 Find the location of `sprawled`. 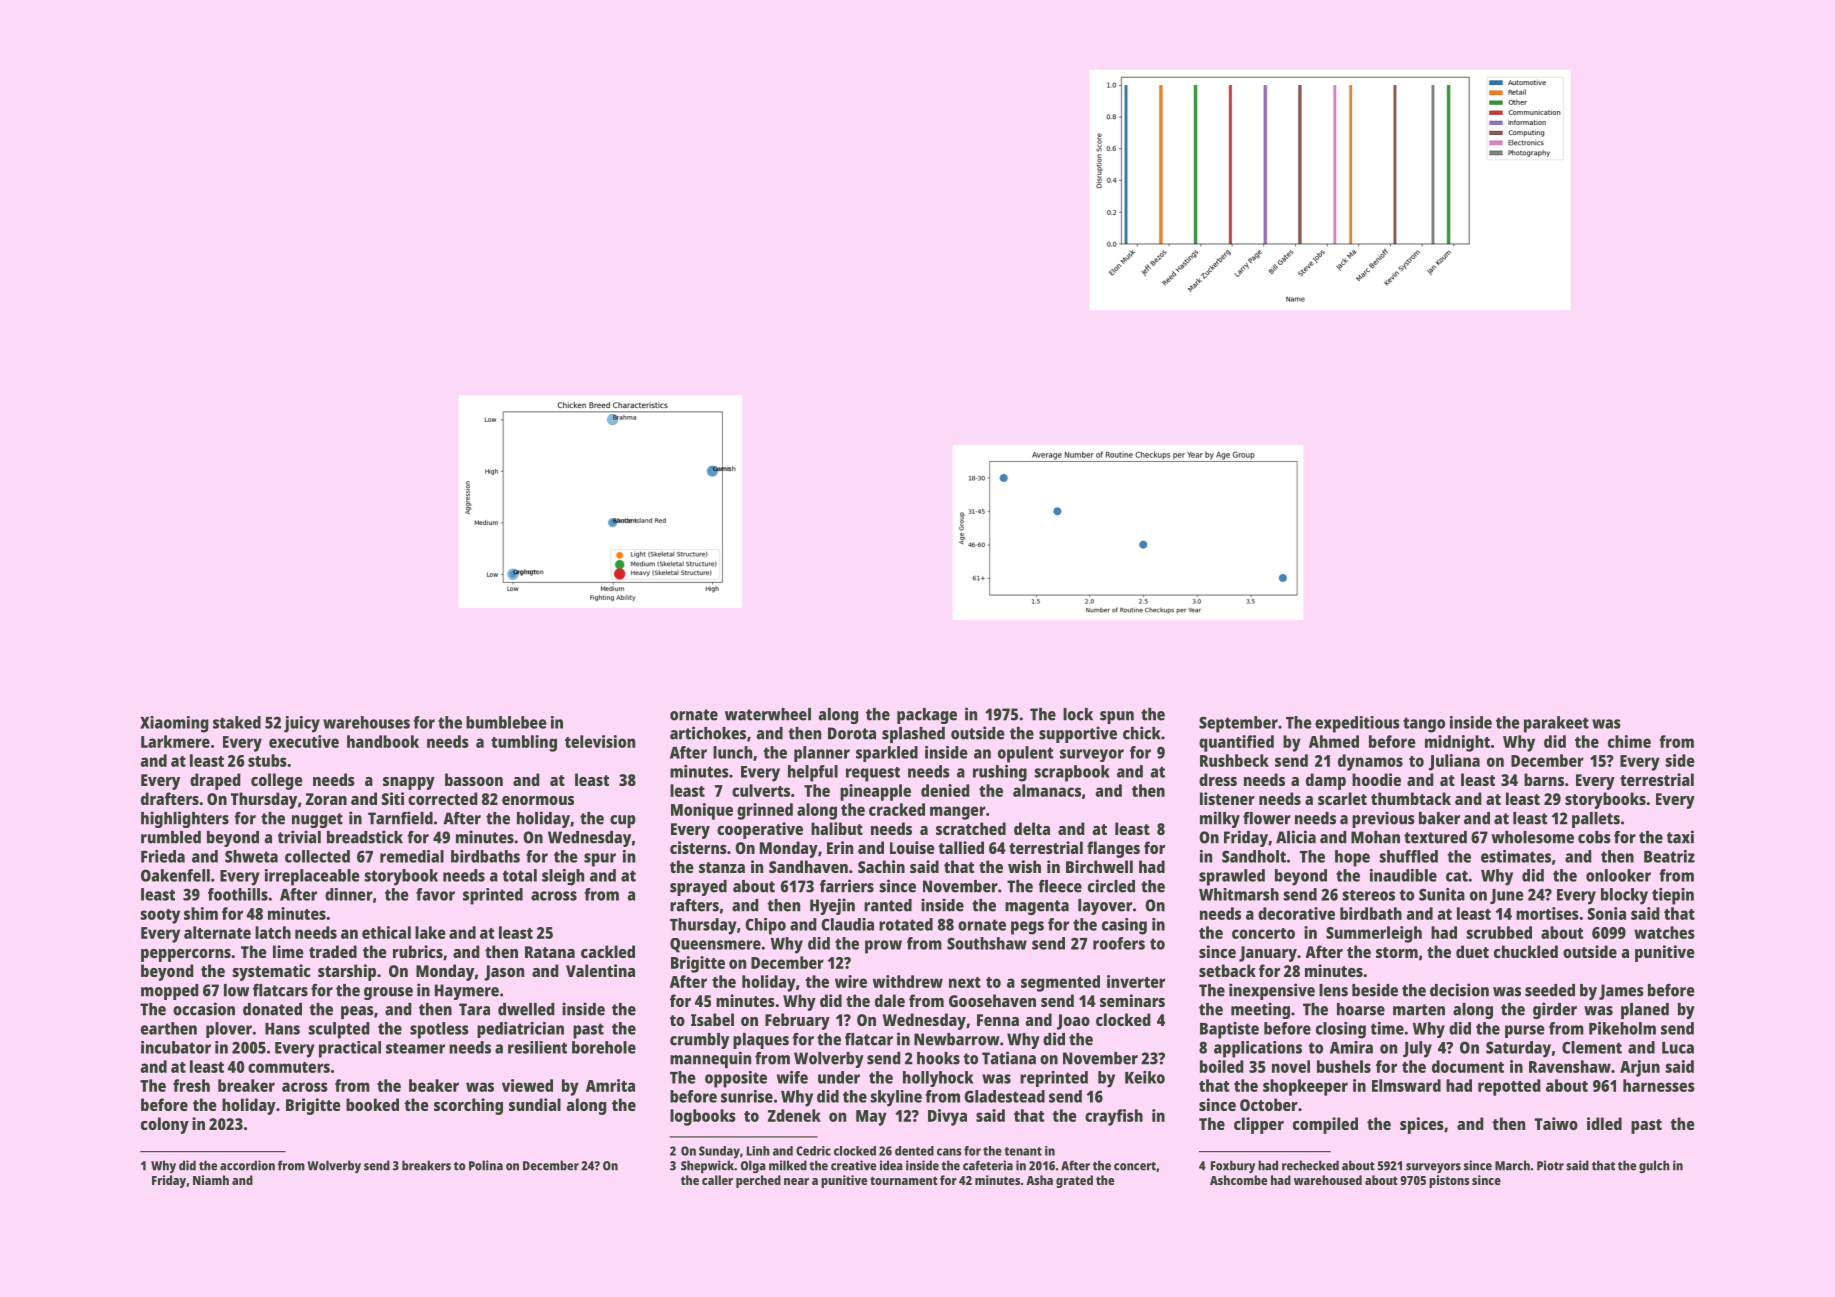

sprawled is located at coordinates (1232, 877).
